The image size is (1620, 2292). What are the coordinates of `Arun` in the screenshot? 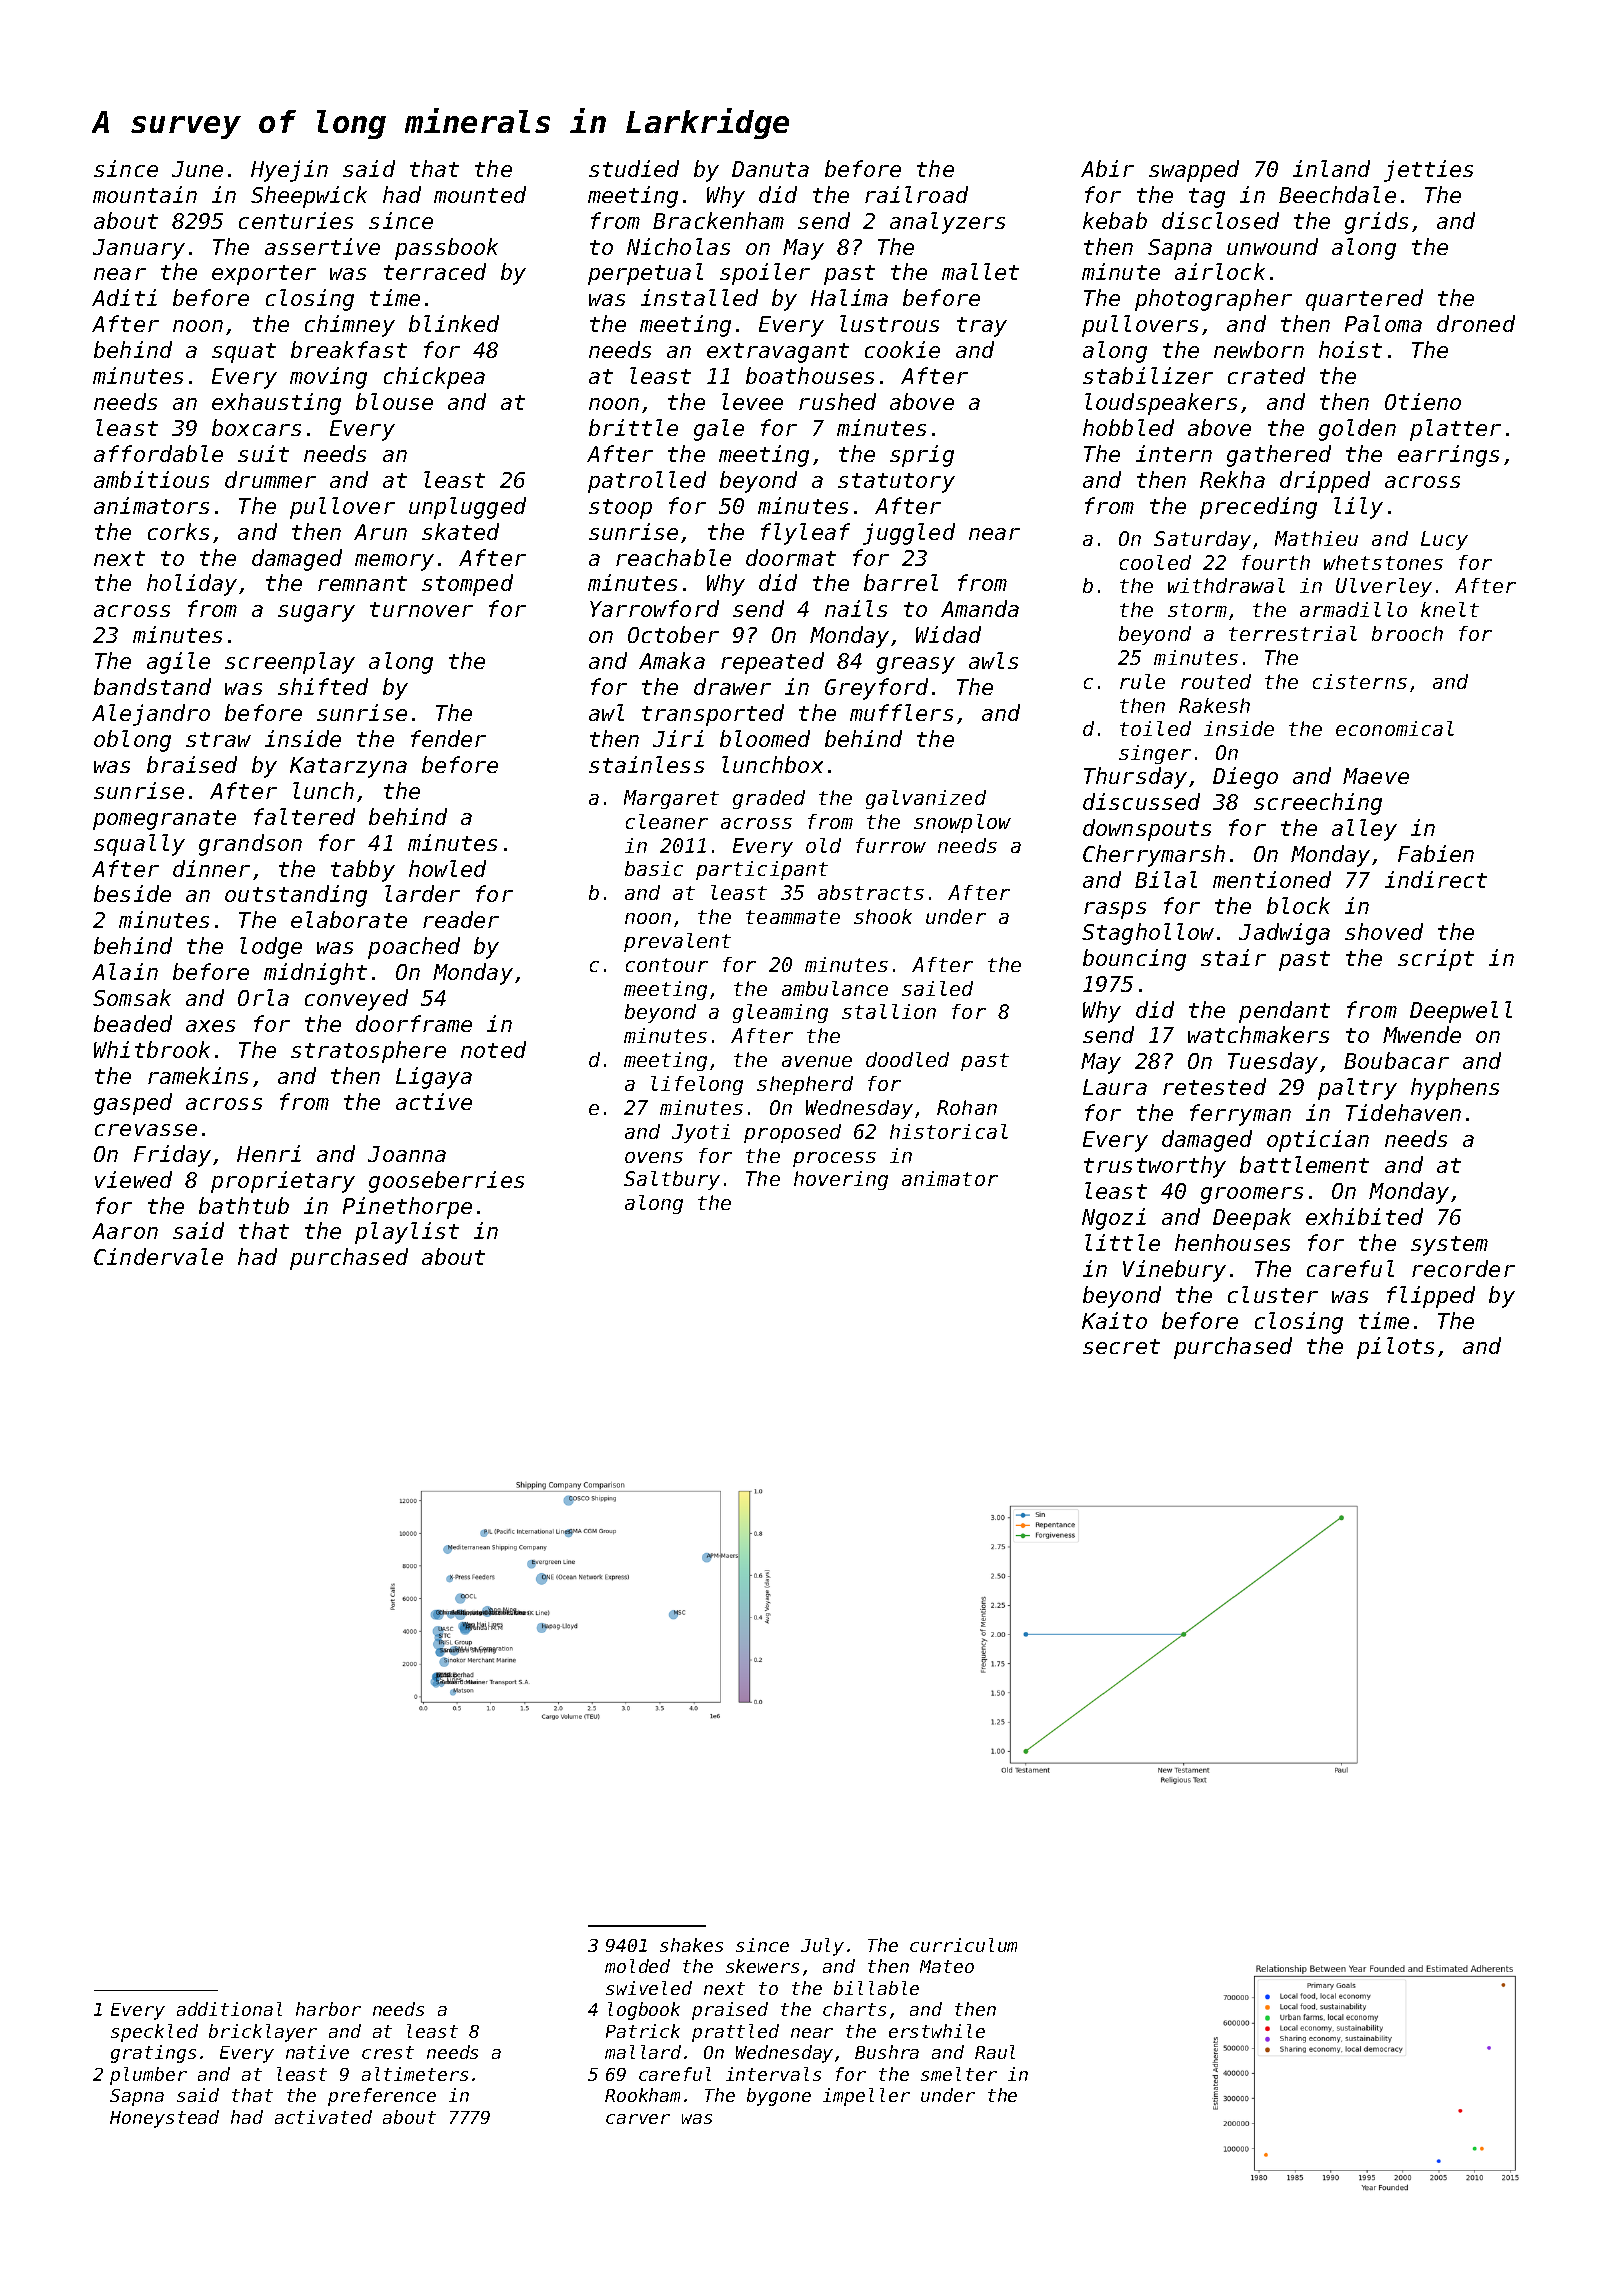 It's located at (380, 532).
